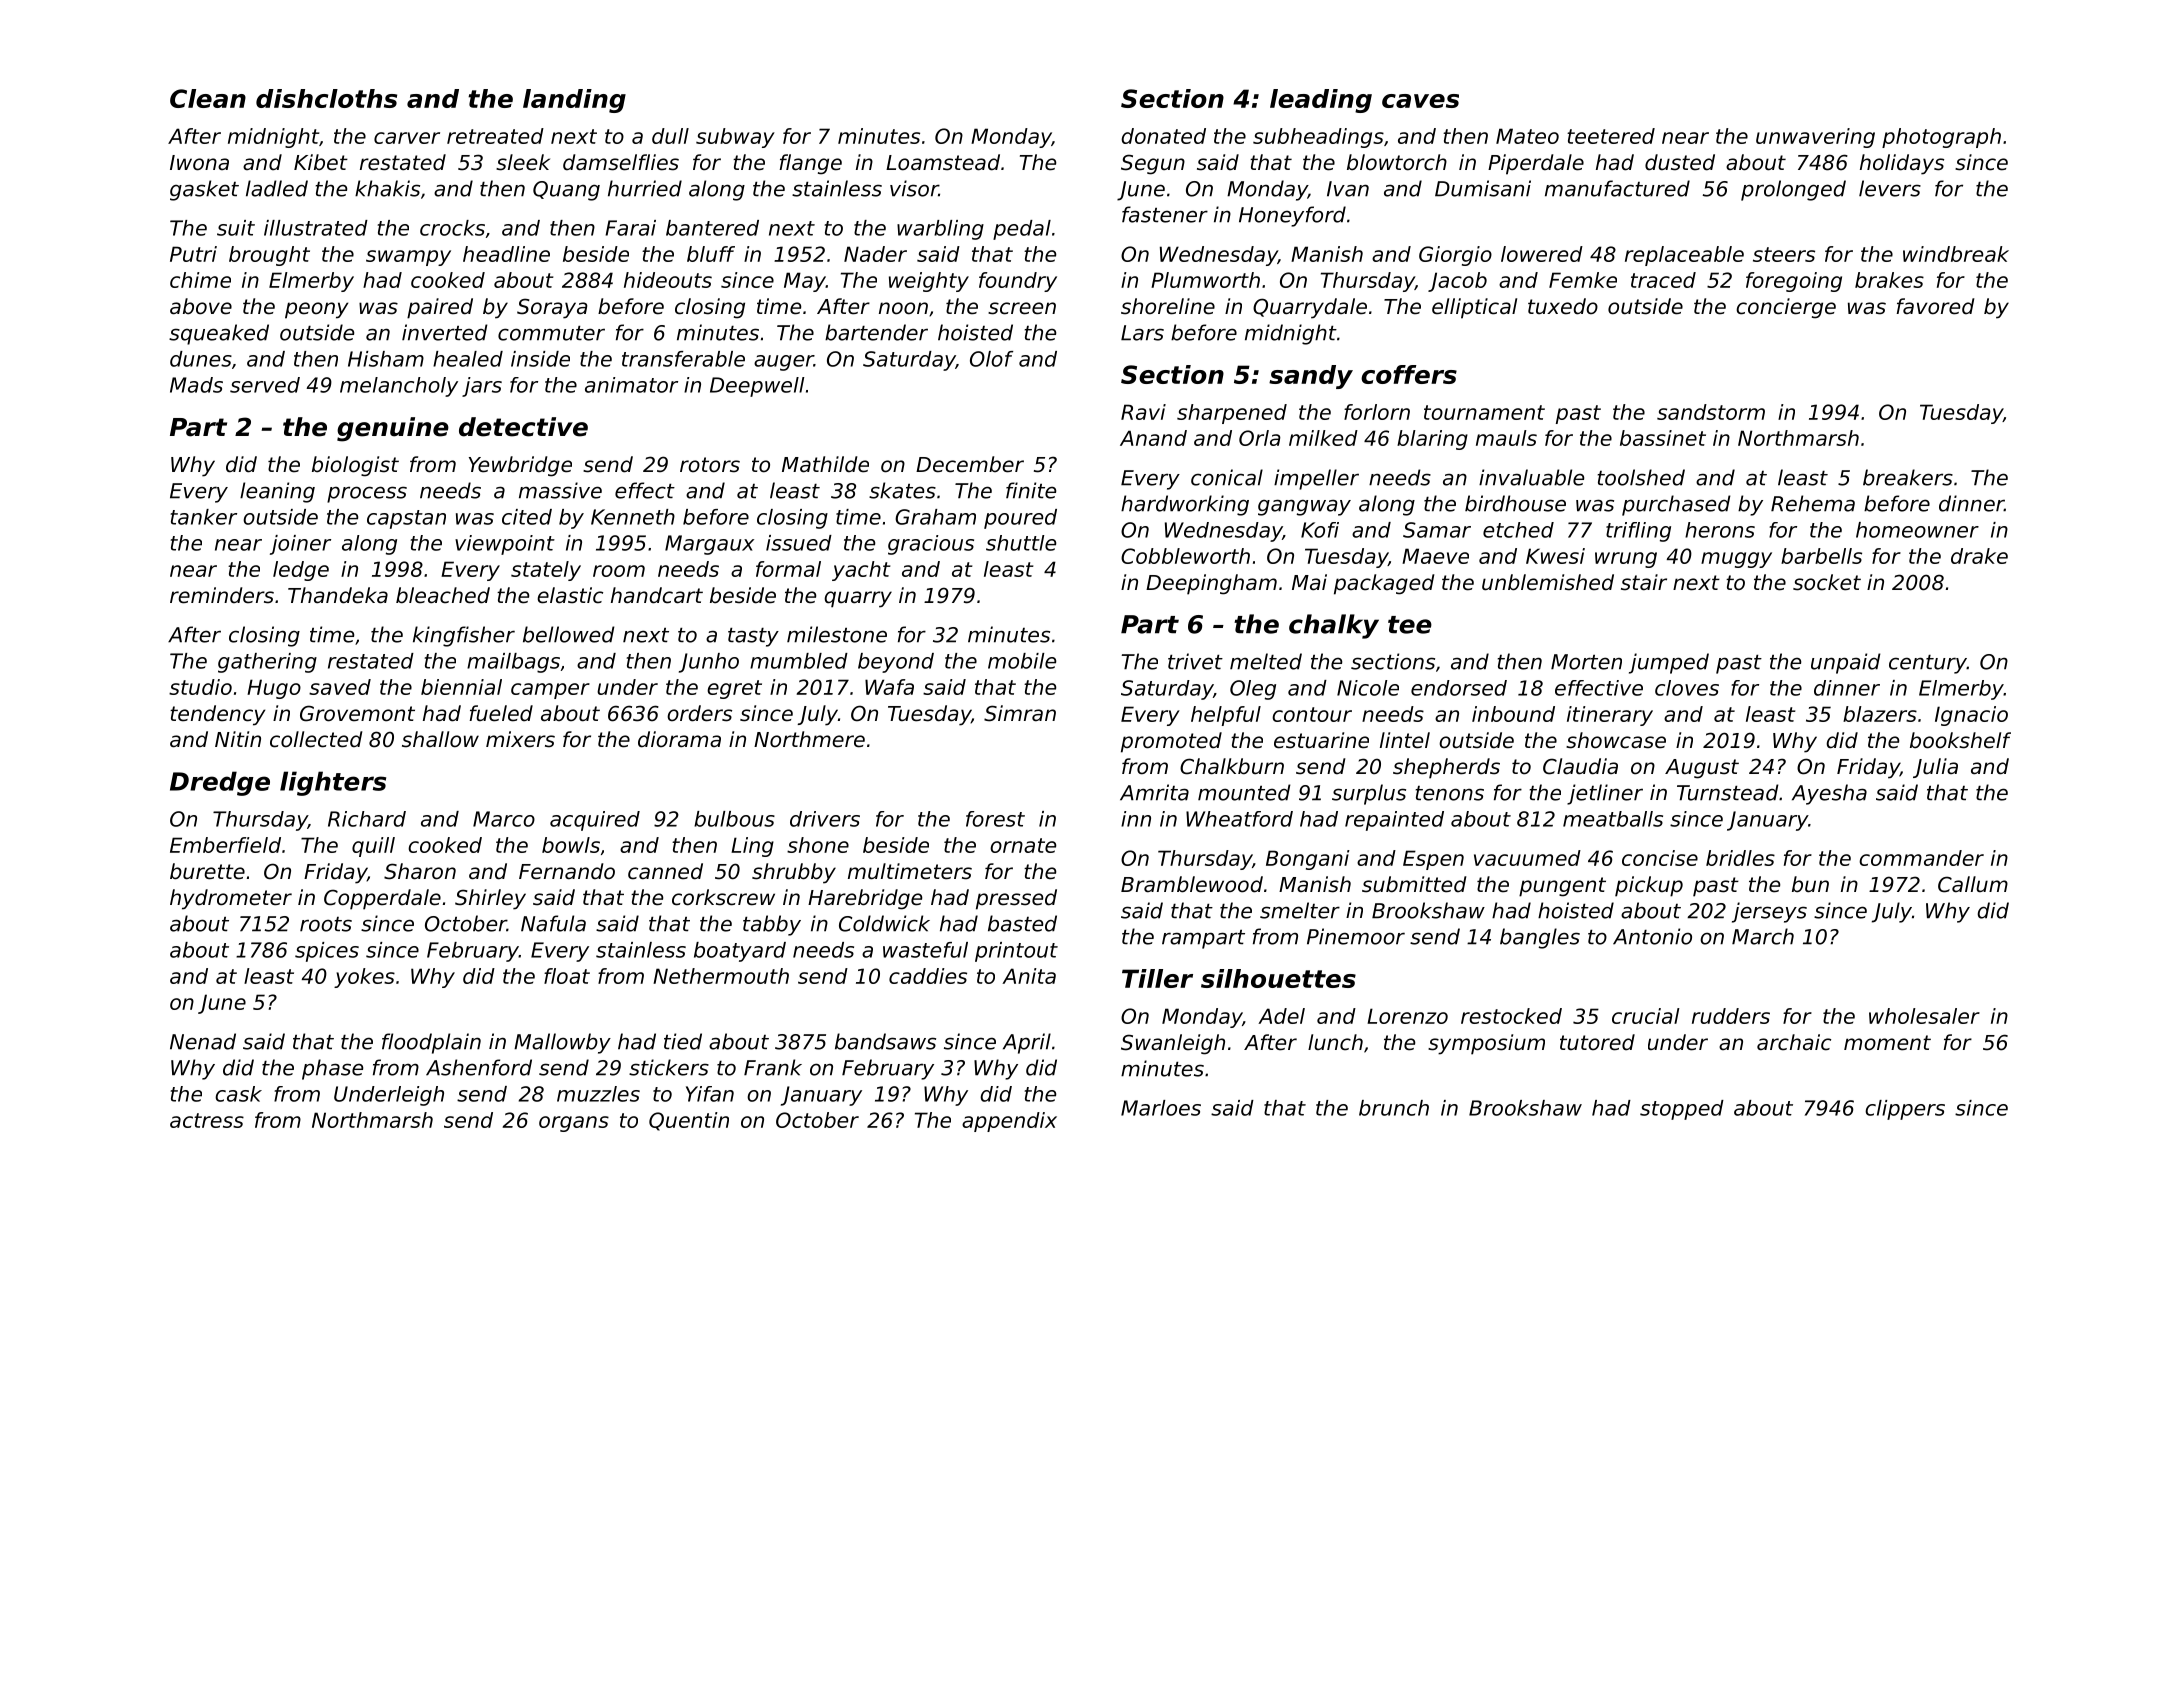  Describe the element at coordinates (1321, 101) in the screenshot. I see `leading` at that location.
